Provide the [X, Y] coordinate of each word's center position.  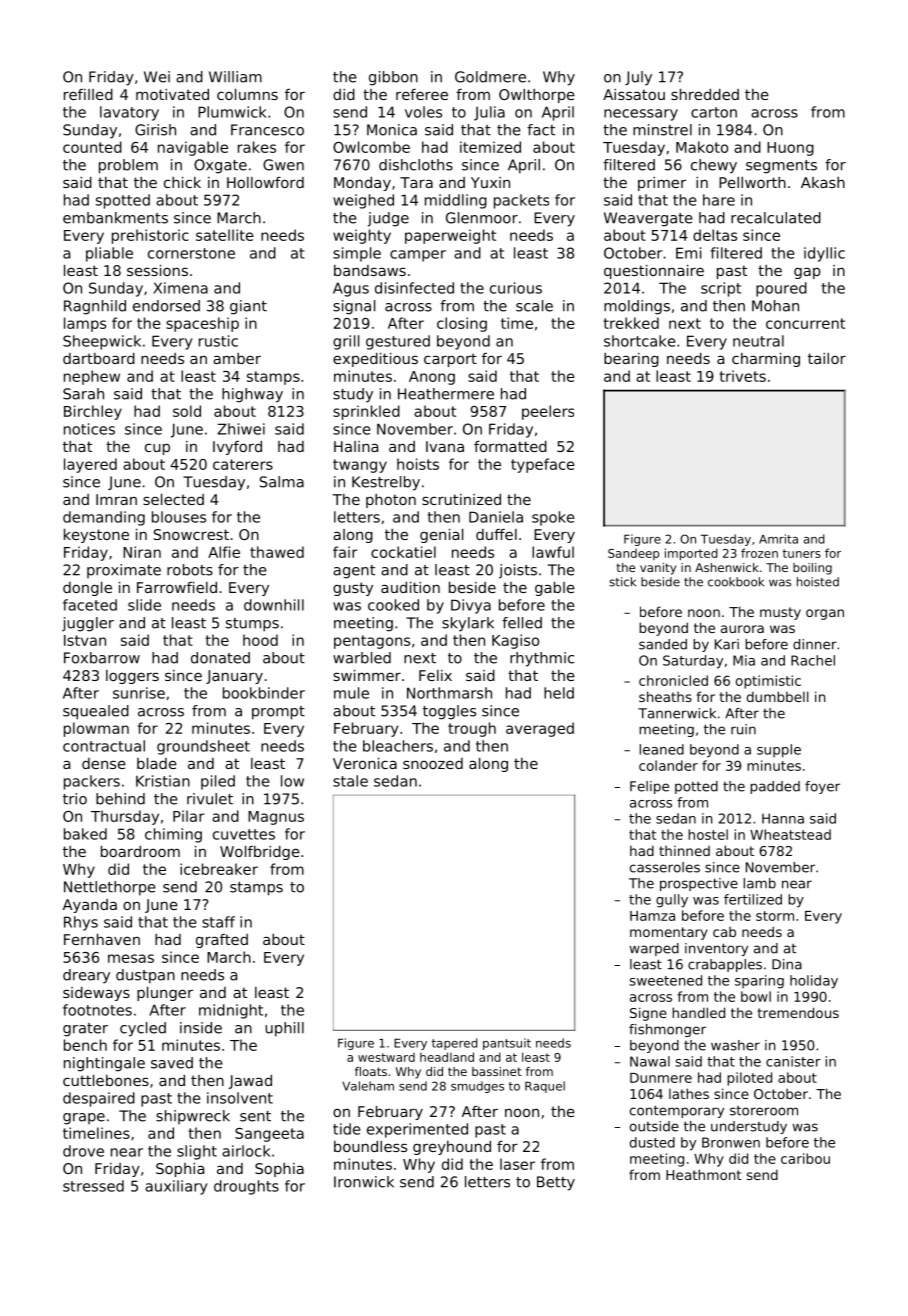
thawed [277, 552]
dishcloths [416, 165]
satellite [225, 235]
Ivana [445, 446]
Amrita [778, 539]
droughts [246, 1187]
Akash [823, 182]
